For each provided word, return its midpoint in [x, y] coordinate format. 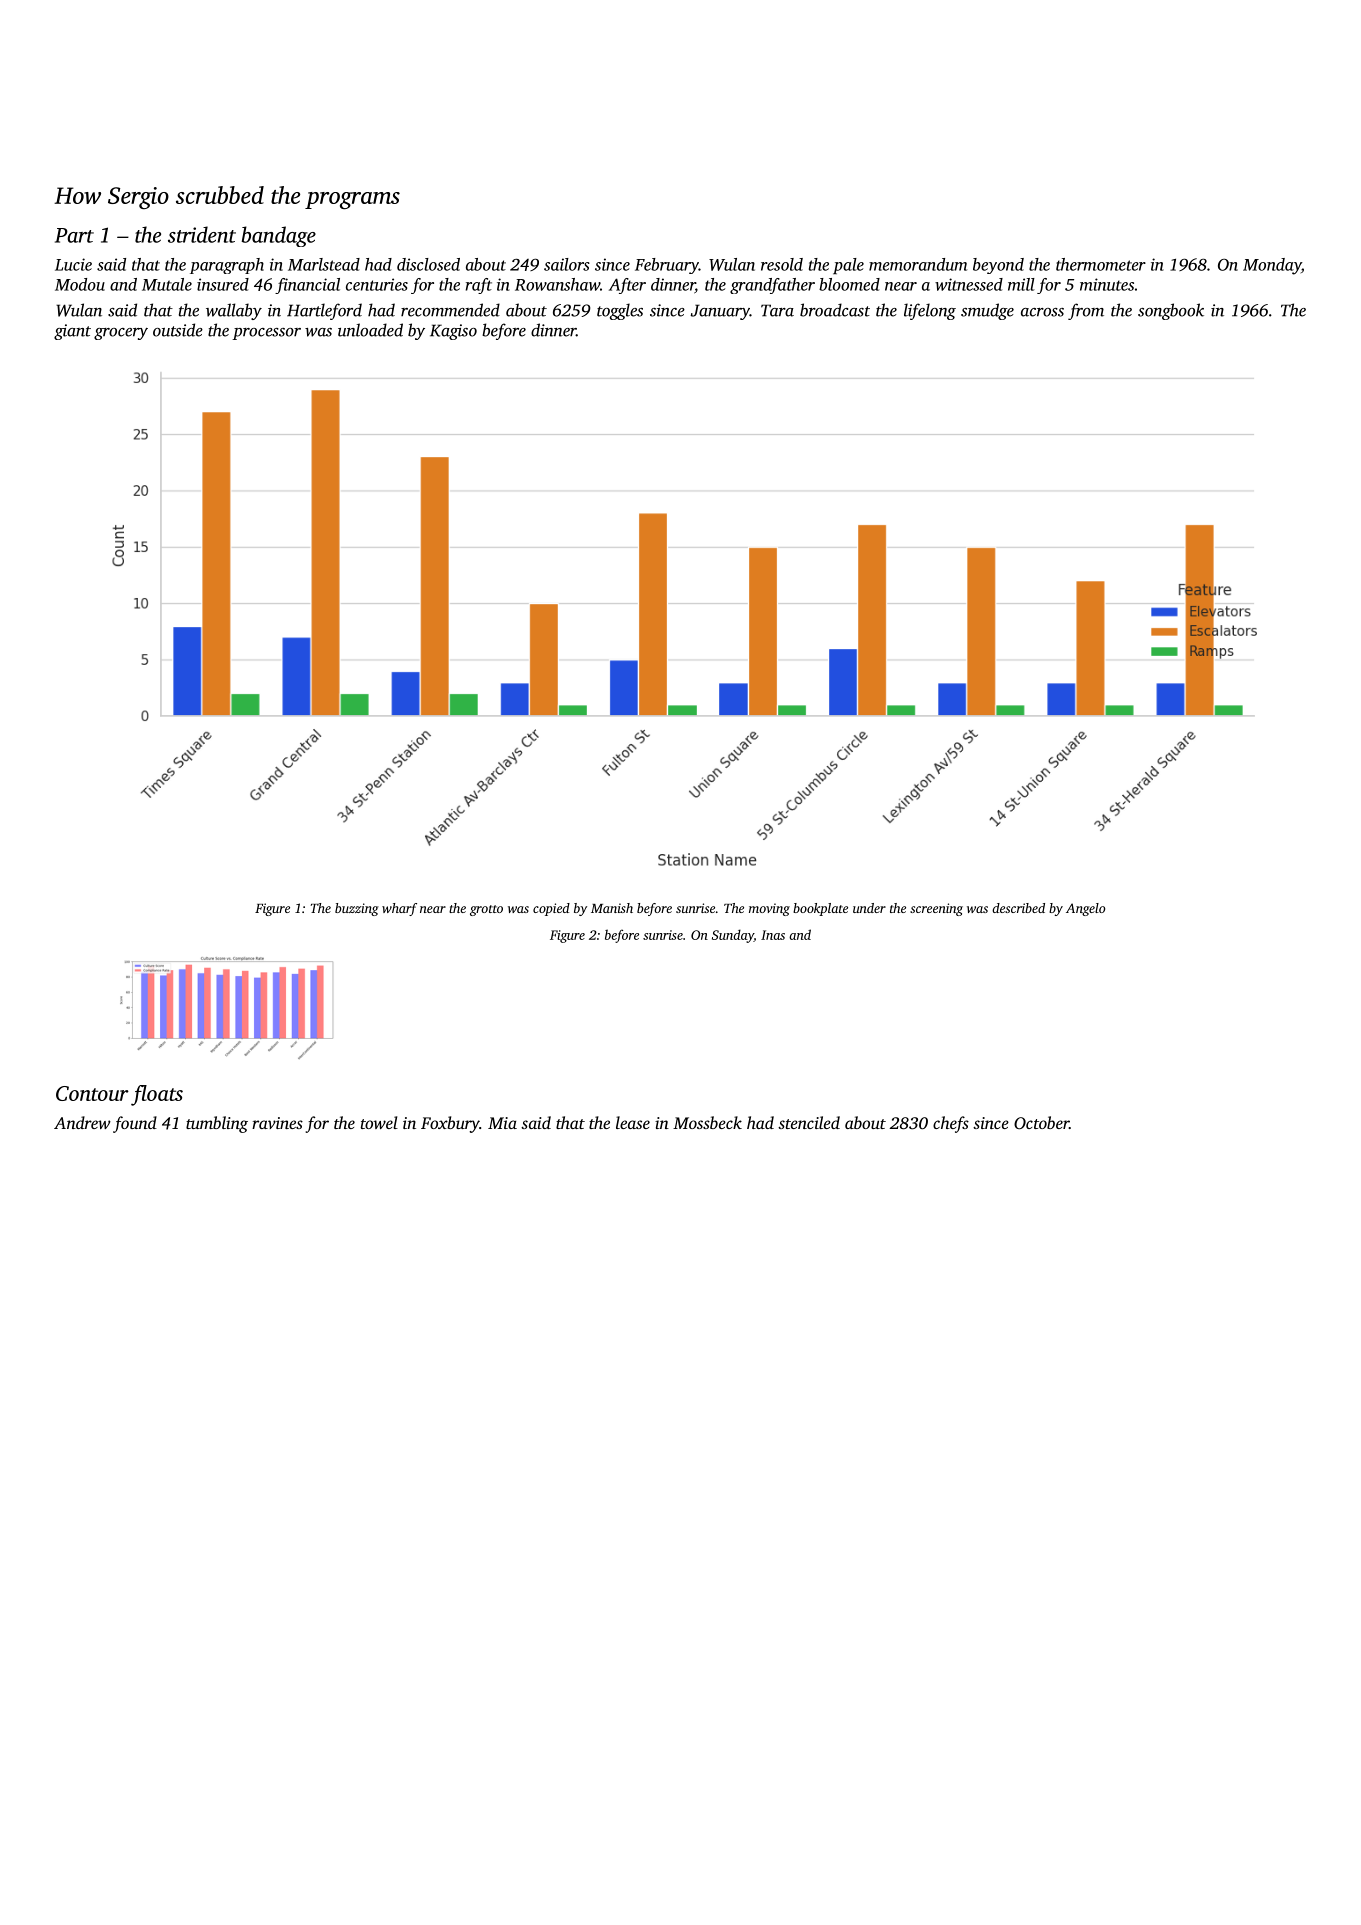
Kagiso [453, 332]
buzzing [357, 909]
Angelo [1085, 909]
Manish [612, 908]
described [1018, 908]
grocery [121, 334]
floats [157, 1095]
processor [266, 334]
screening [936, 909]
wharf [399, 909]
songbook [1171, 311]
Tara [777, 310]
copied [551, 909]
